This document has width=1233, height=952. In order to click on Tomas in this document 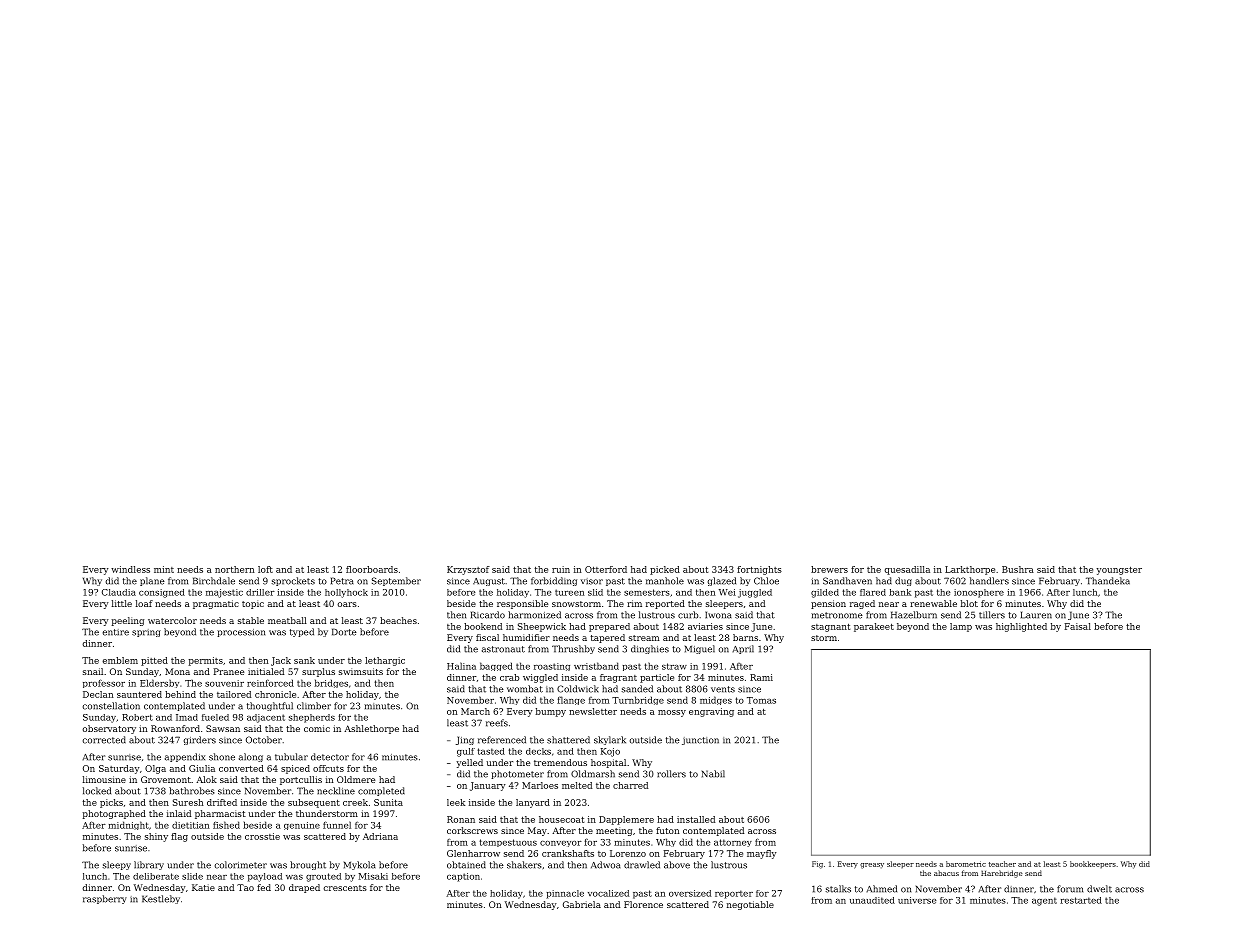, I will do `click(761, 700)`.
